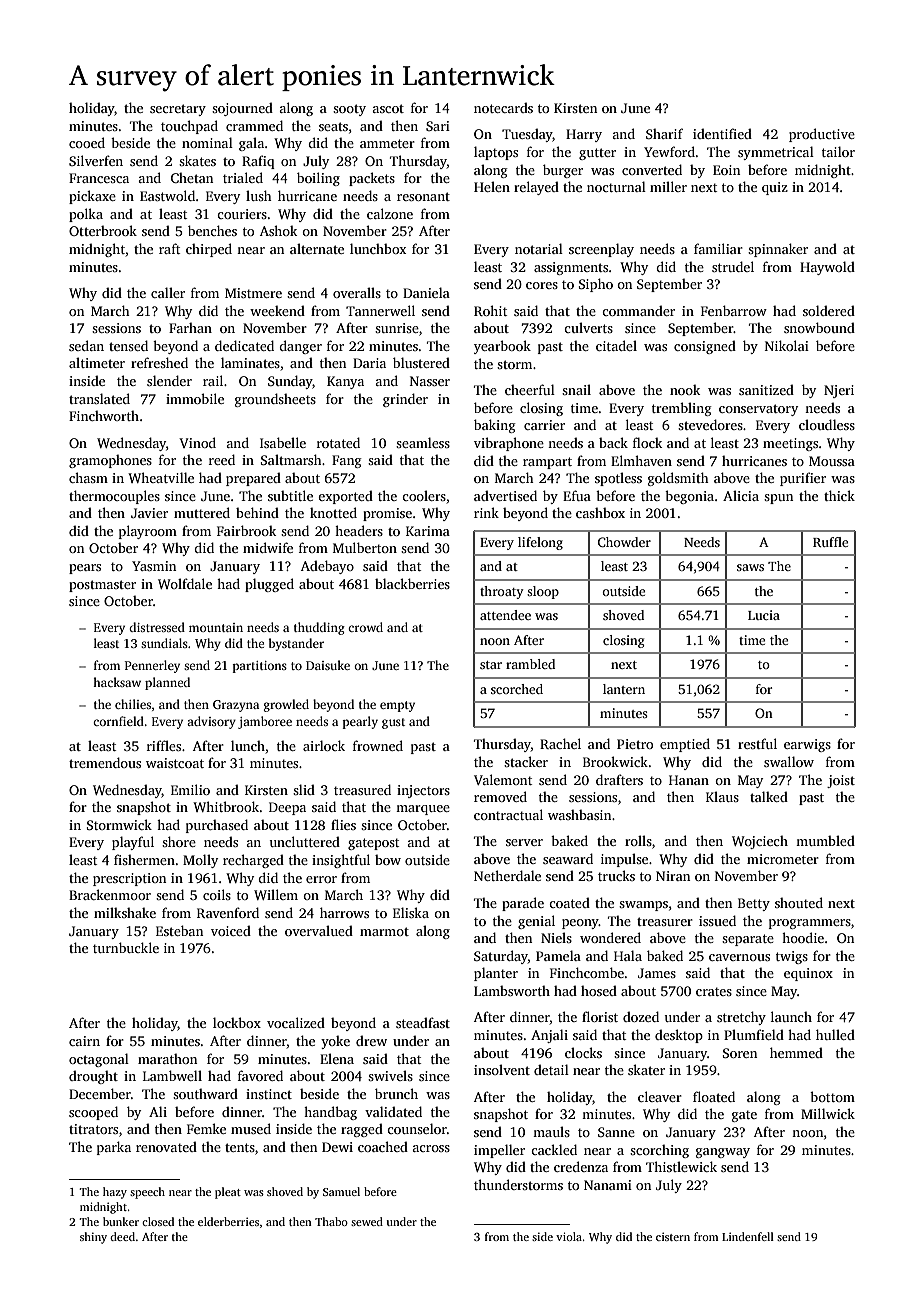 This document has width=924, height=1308. I want to click on yearbook, so click(502, 347).
